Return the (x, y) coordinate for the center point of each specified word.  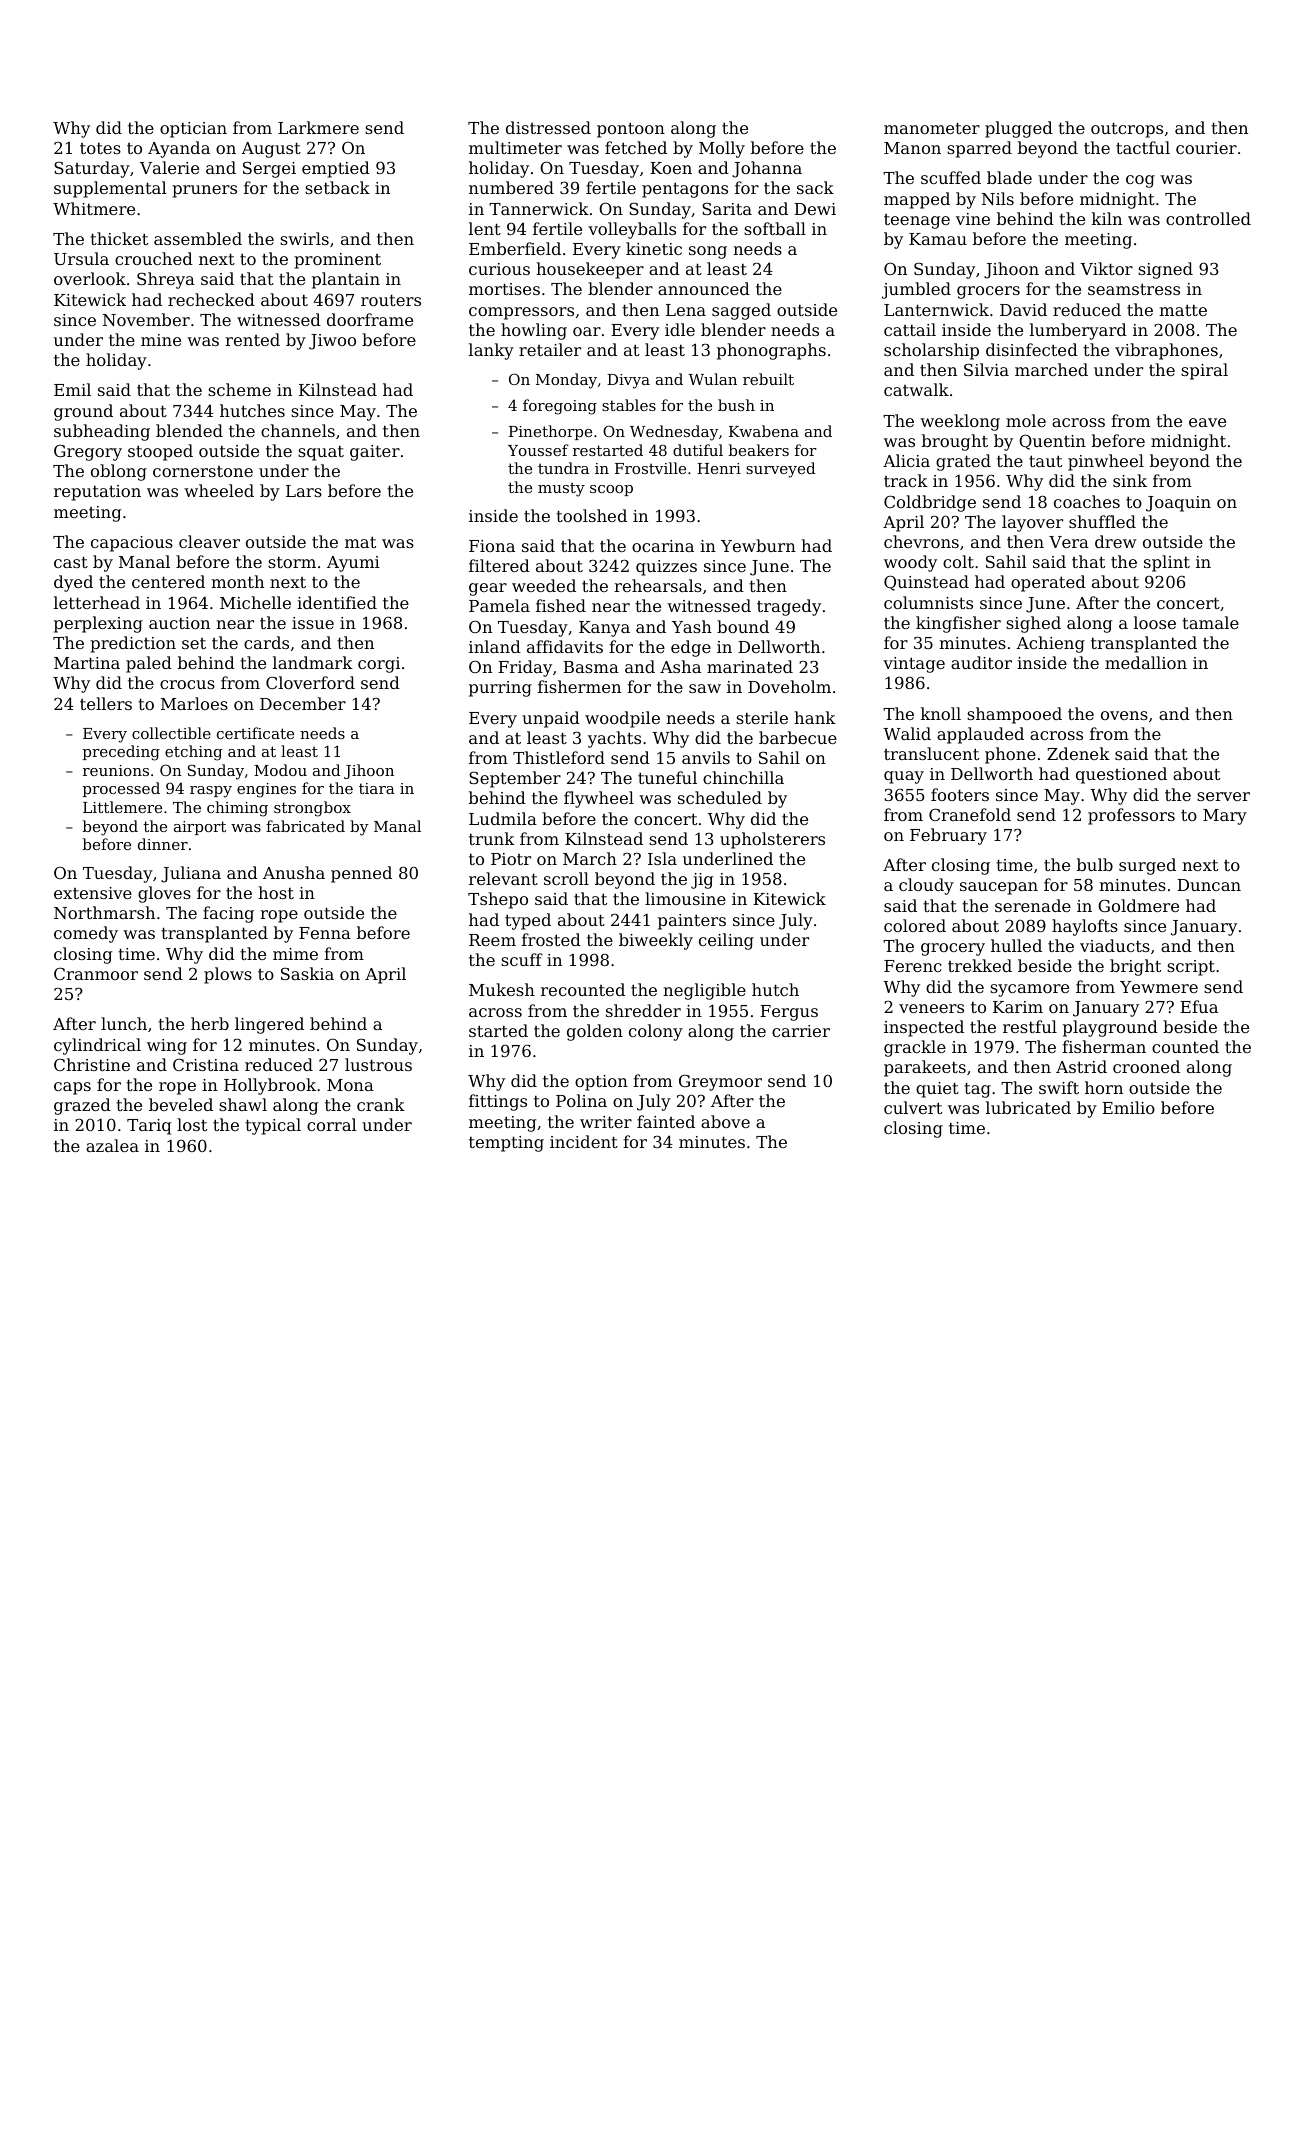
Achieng (1050, 644)
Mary (1225, 817)
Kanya (604, 629)
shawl (243, 1104)
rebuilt (768, 379)
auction (179, 623)
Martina (87, 663)
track (906, 480)
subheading (102, 432)
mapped (917, 200)
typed (528, 921)
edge (691, 648)
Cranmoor (96, 973)
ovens (1124, 715)
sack (815, 187)
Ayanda (179, 149)
